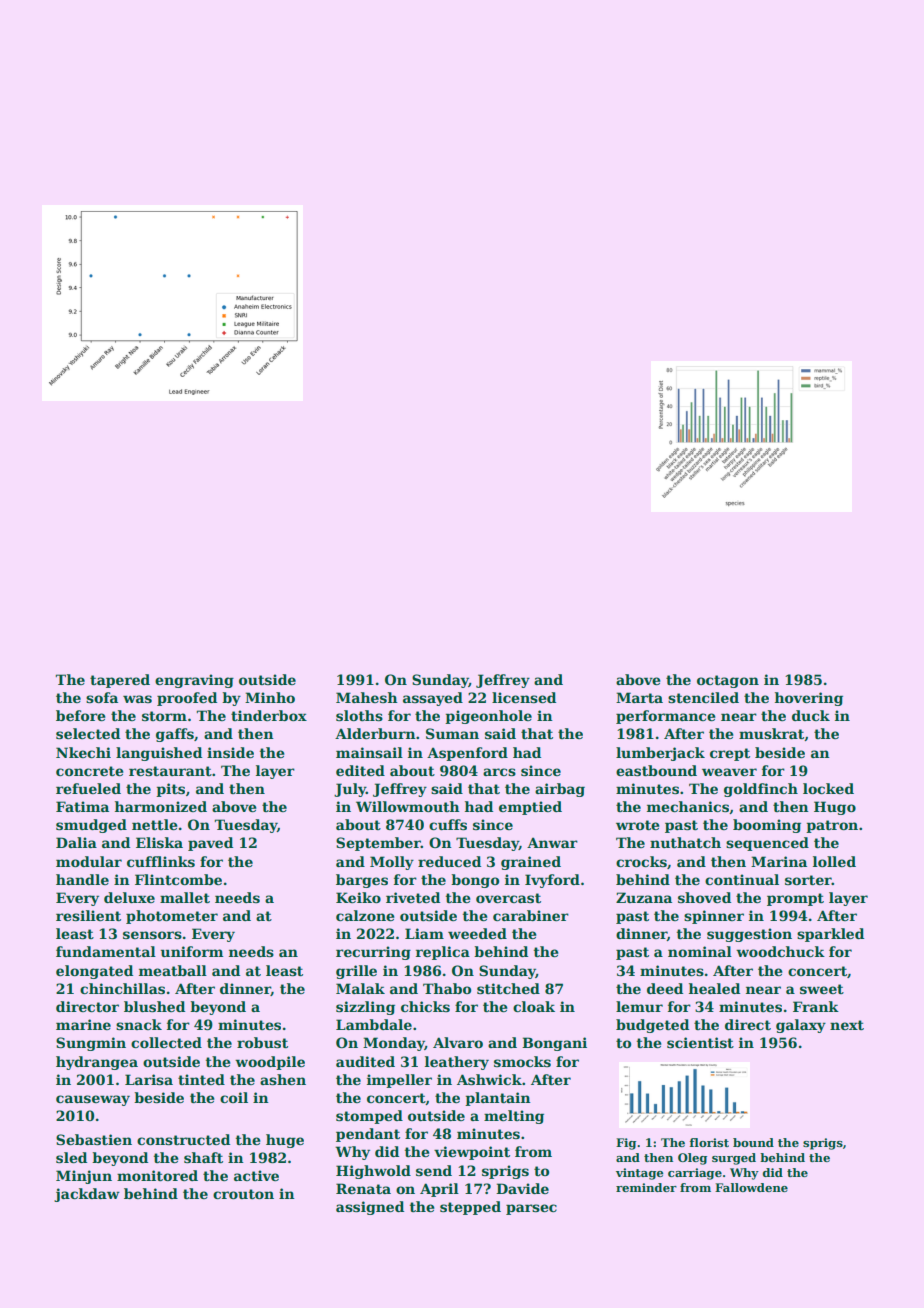 The width and height of the page is (924, 1308). What do you see at coordinates (530, 808) in the page?
I see `emptied` at bounding box center [530, 808].
